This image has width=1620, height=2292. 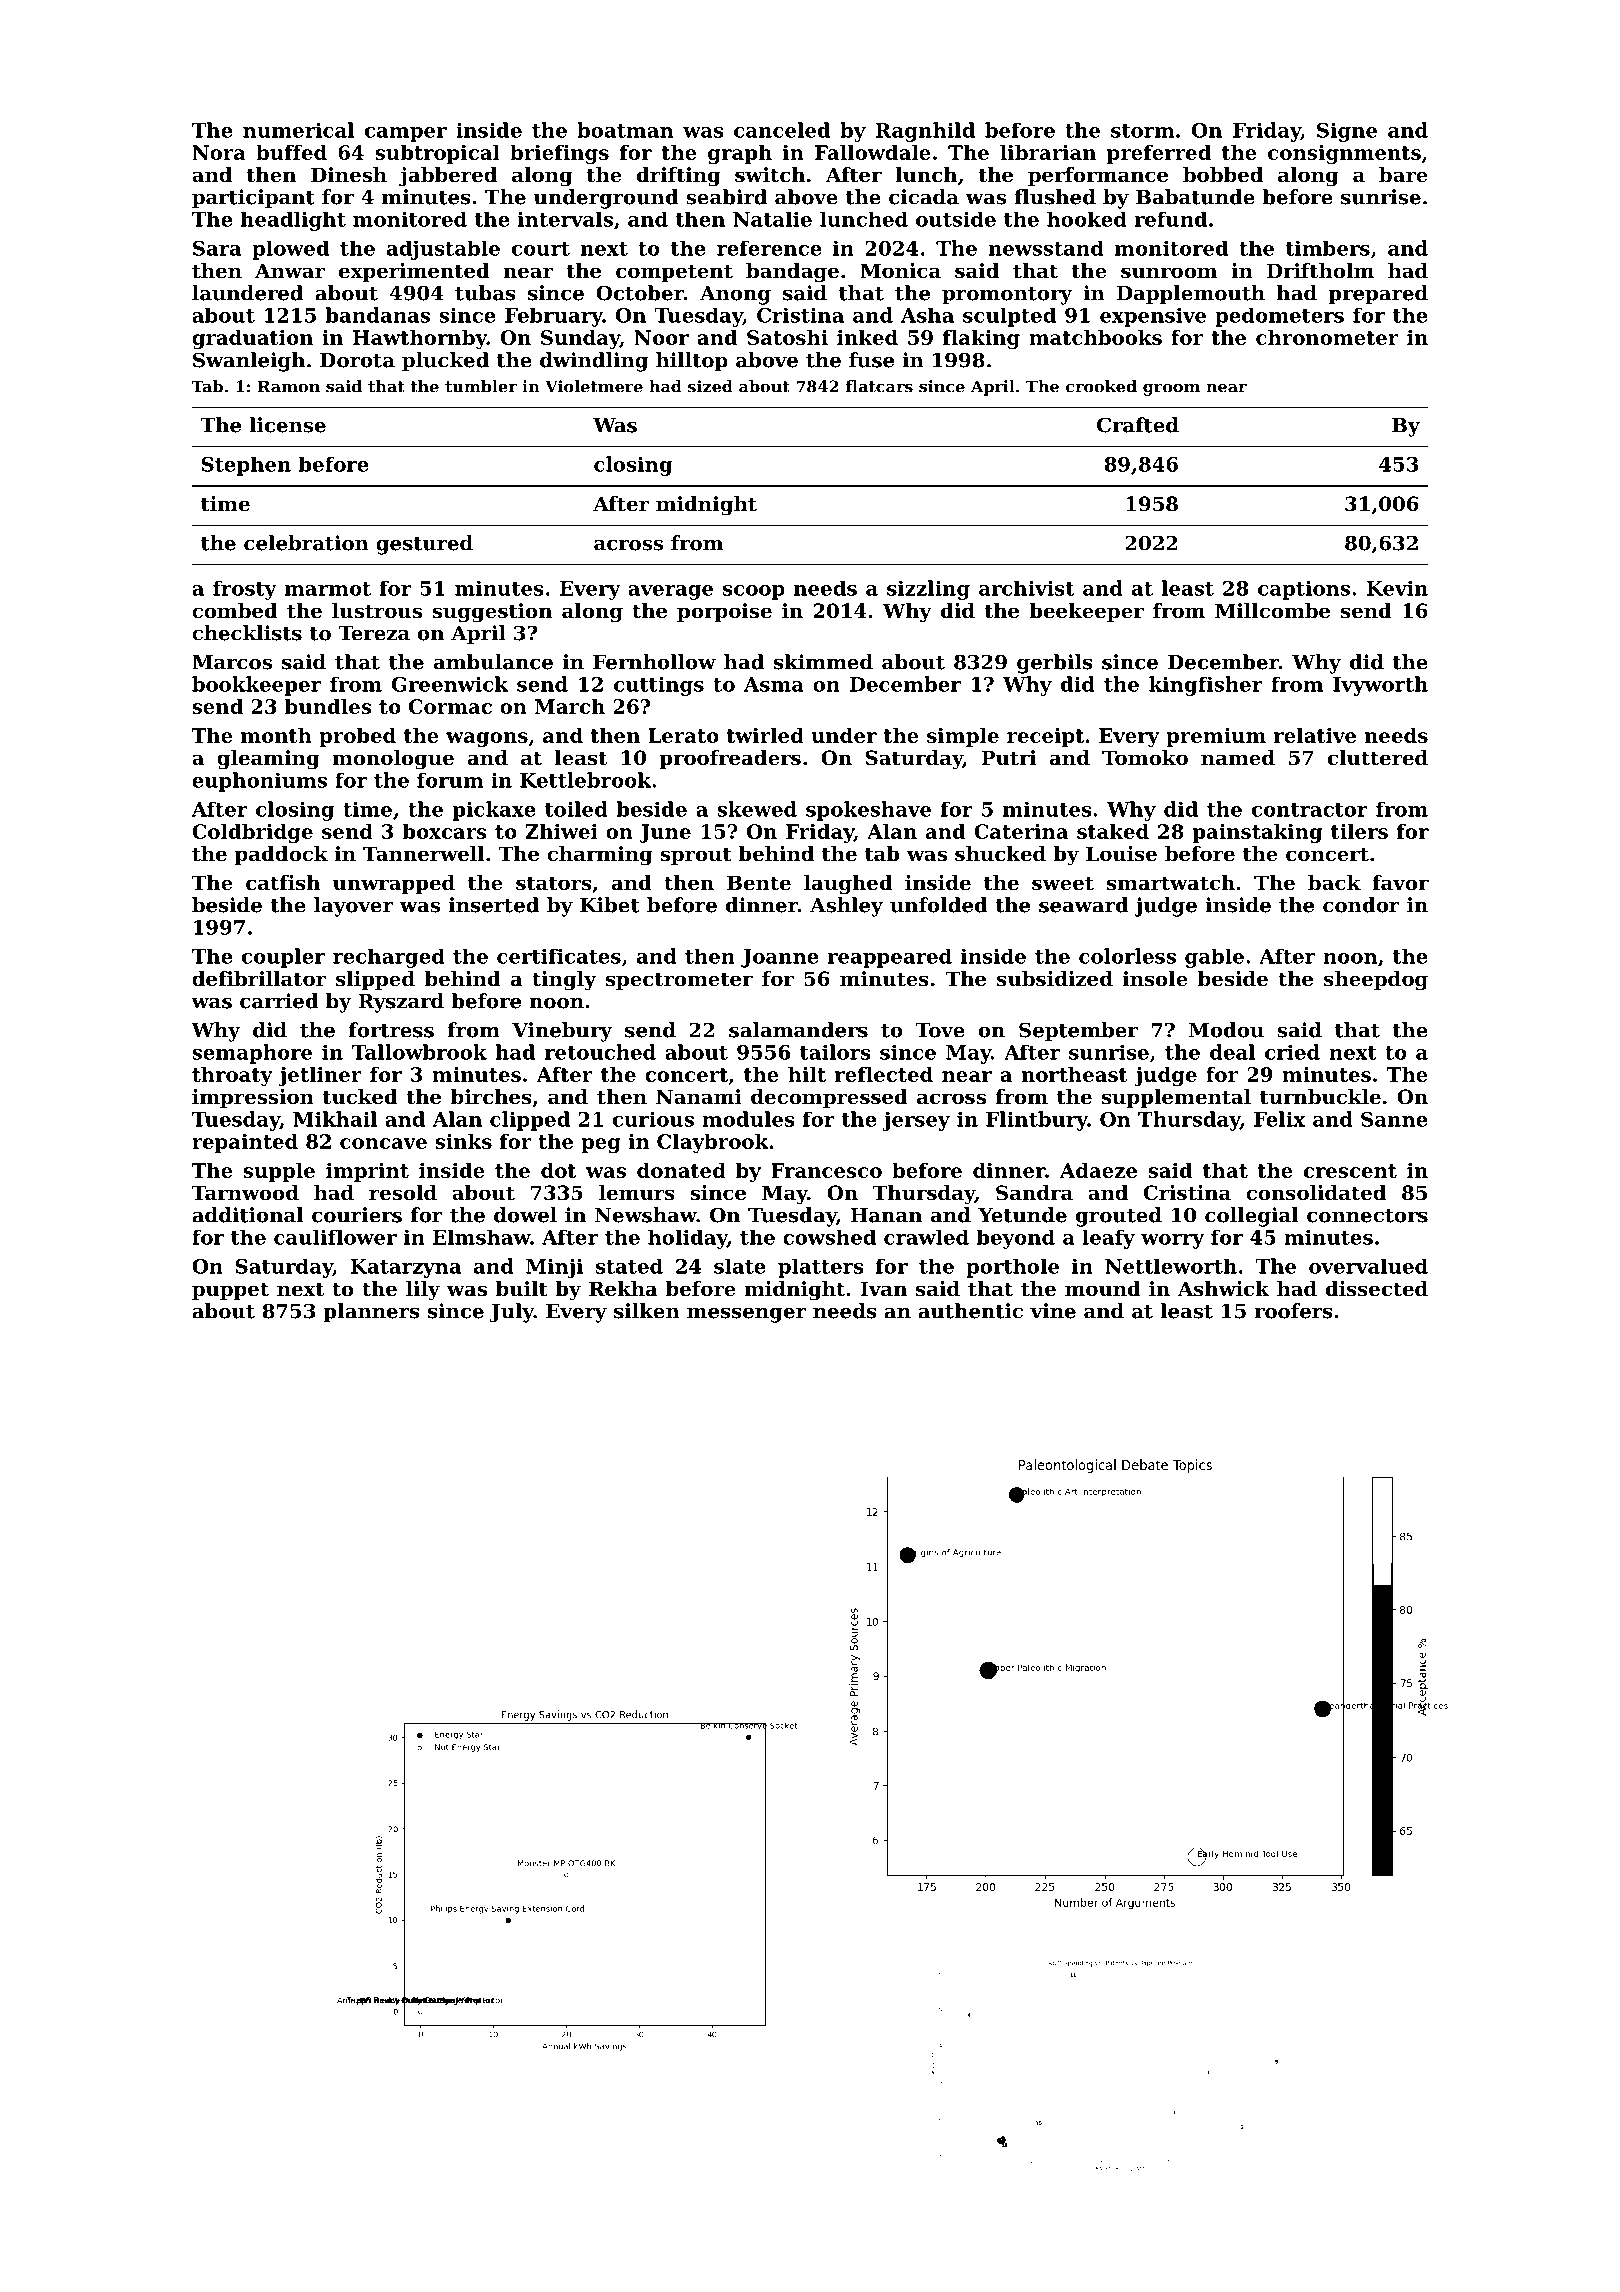 I want to click on sizzling, so click(x=928, y=590).
